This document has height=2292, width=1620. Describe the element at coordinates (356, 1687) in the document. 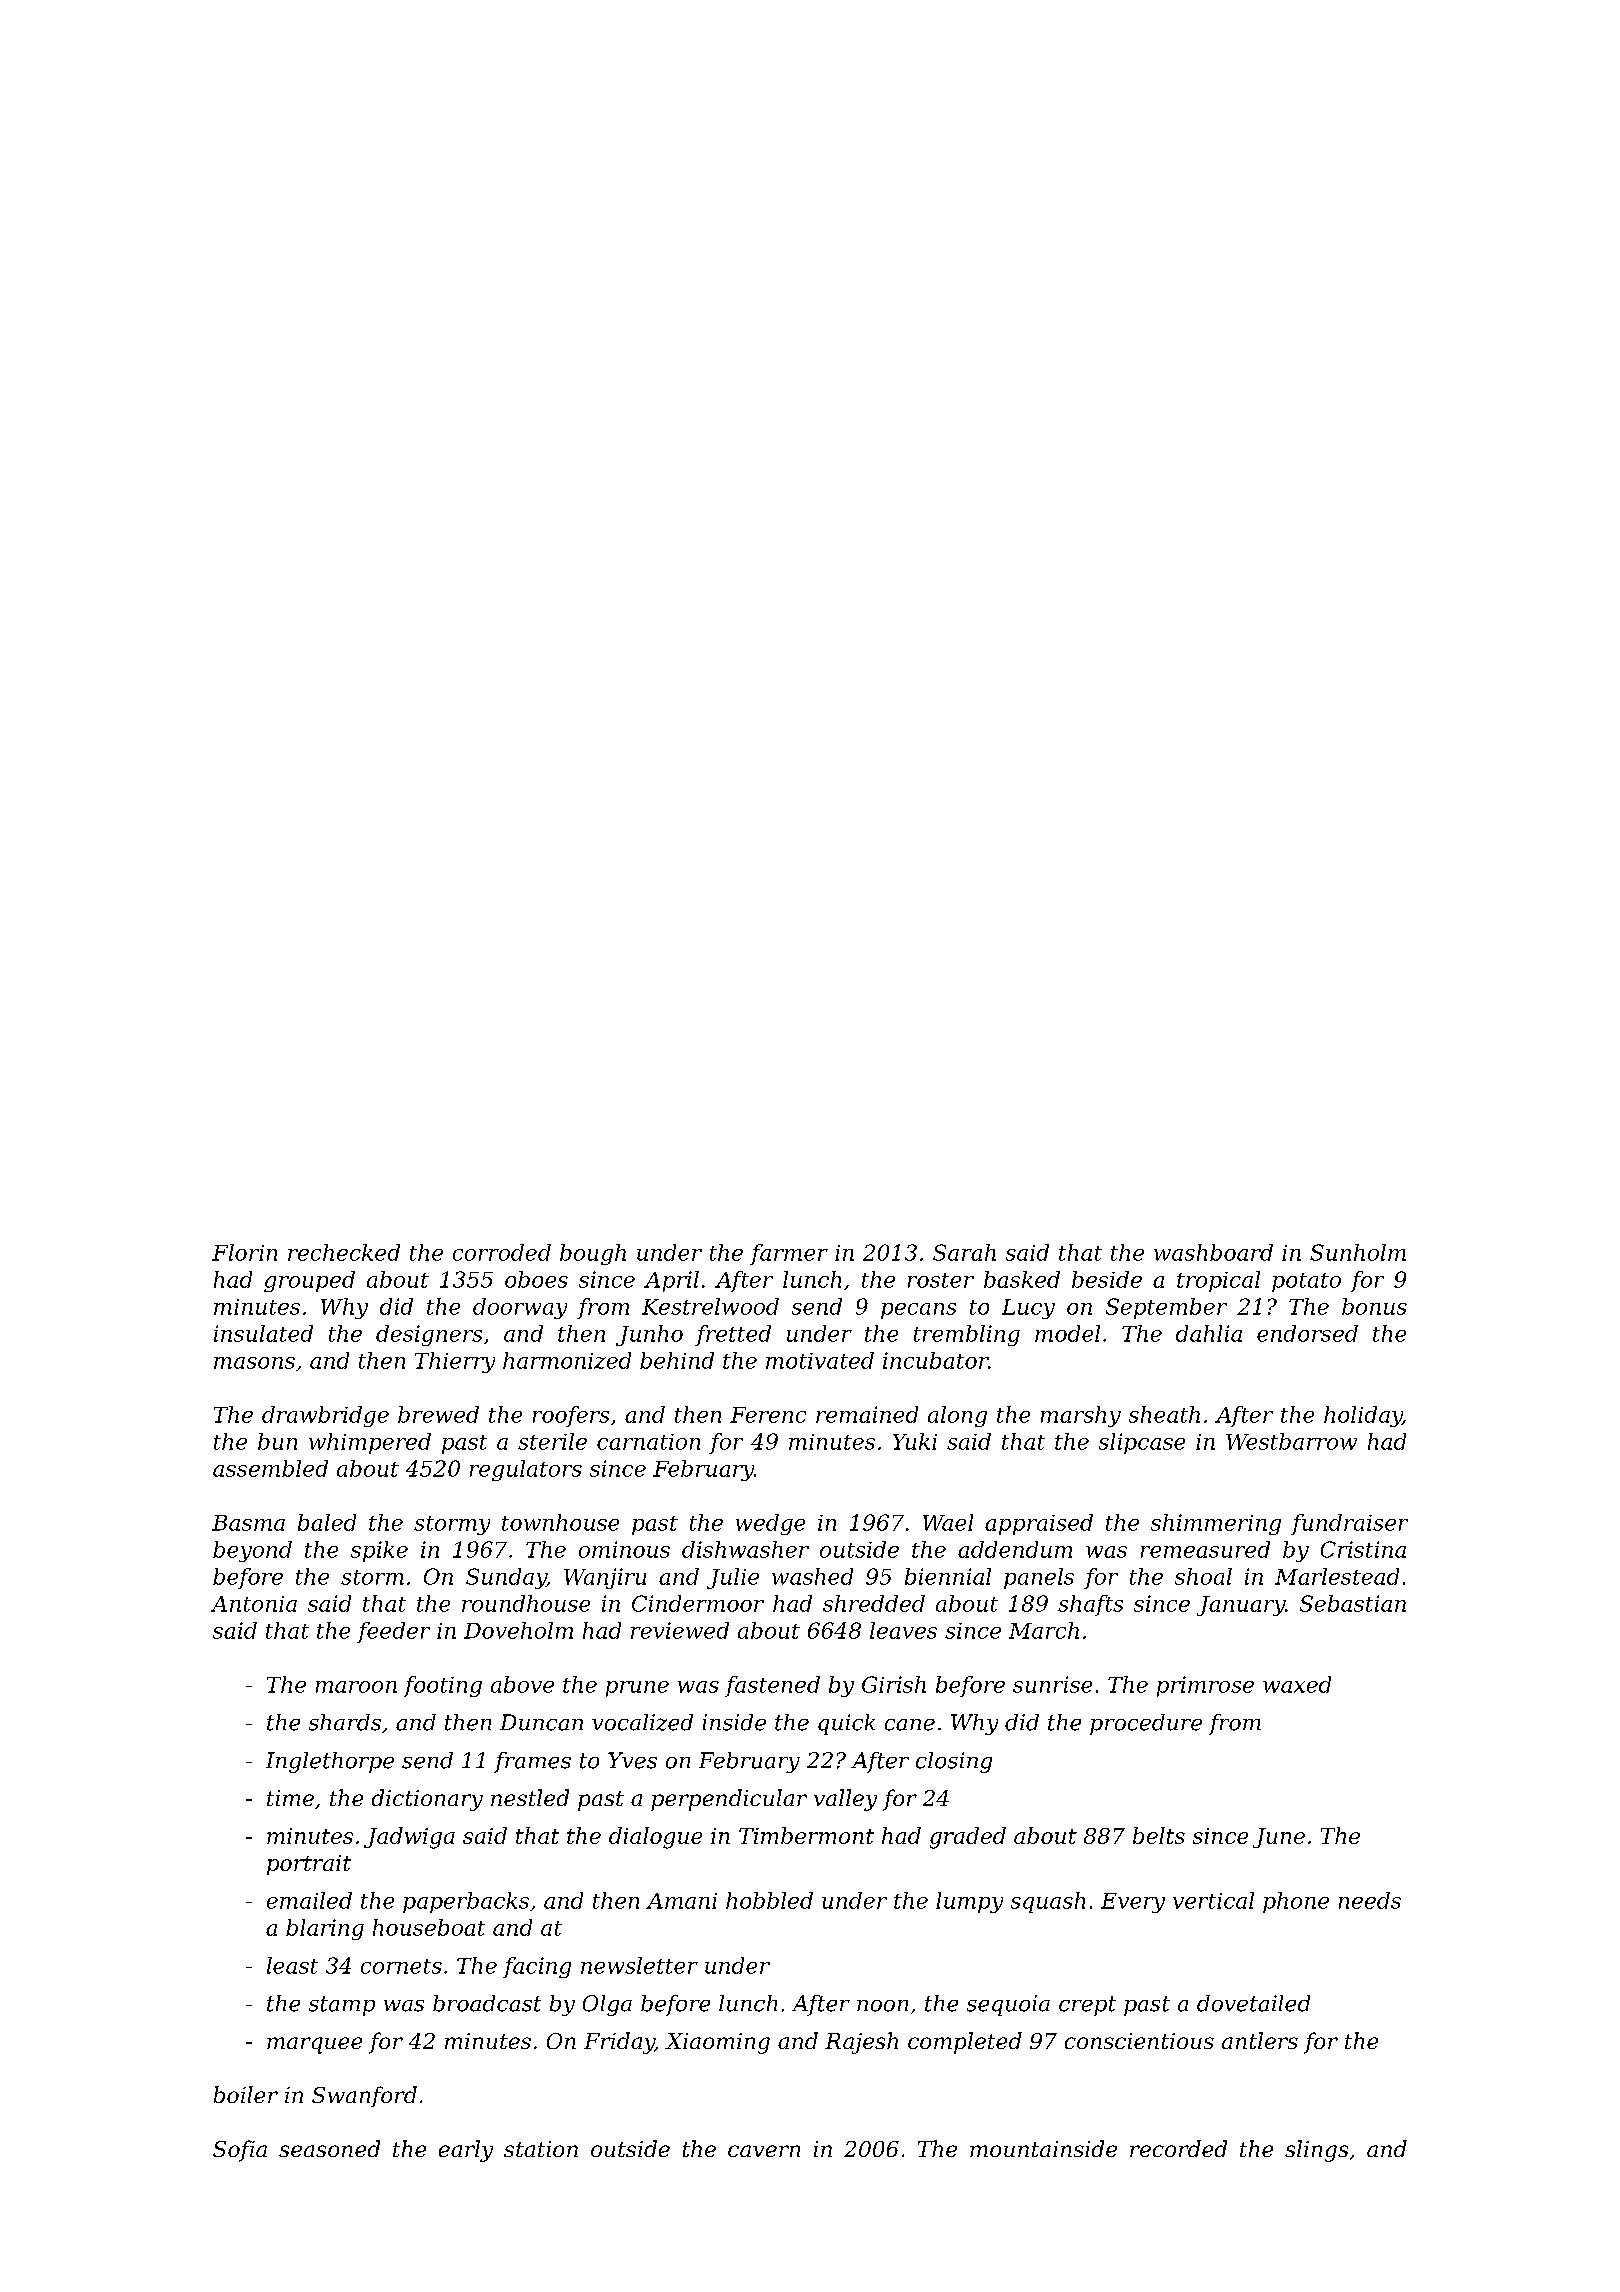

I see `maroon` at that location.
